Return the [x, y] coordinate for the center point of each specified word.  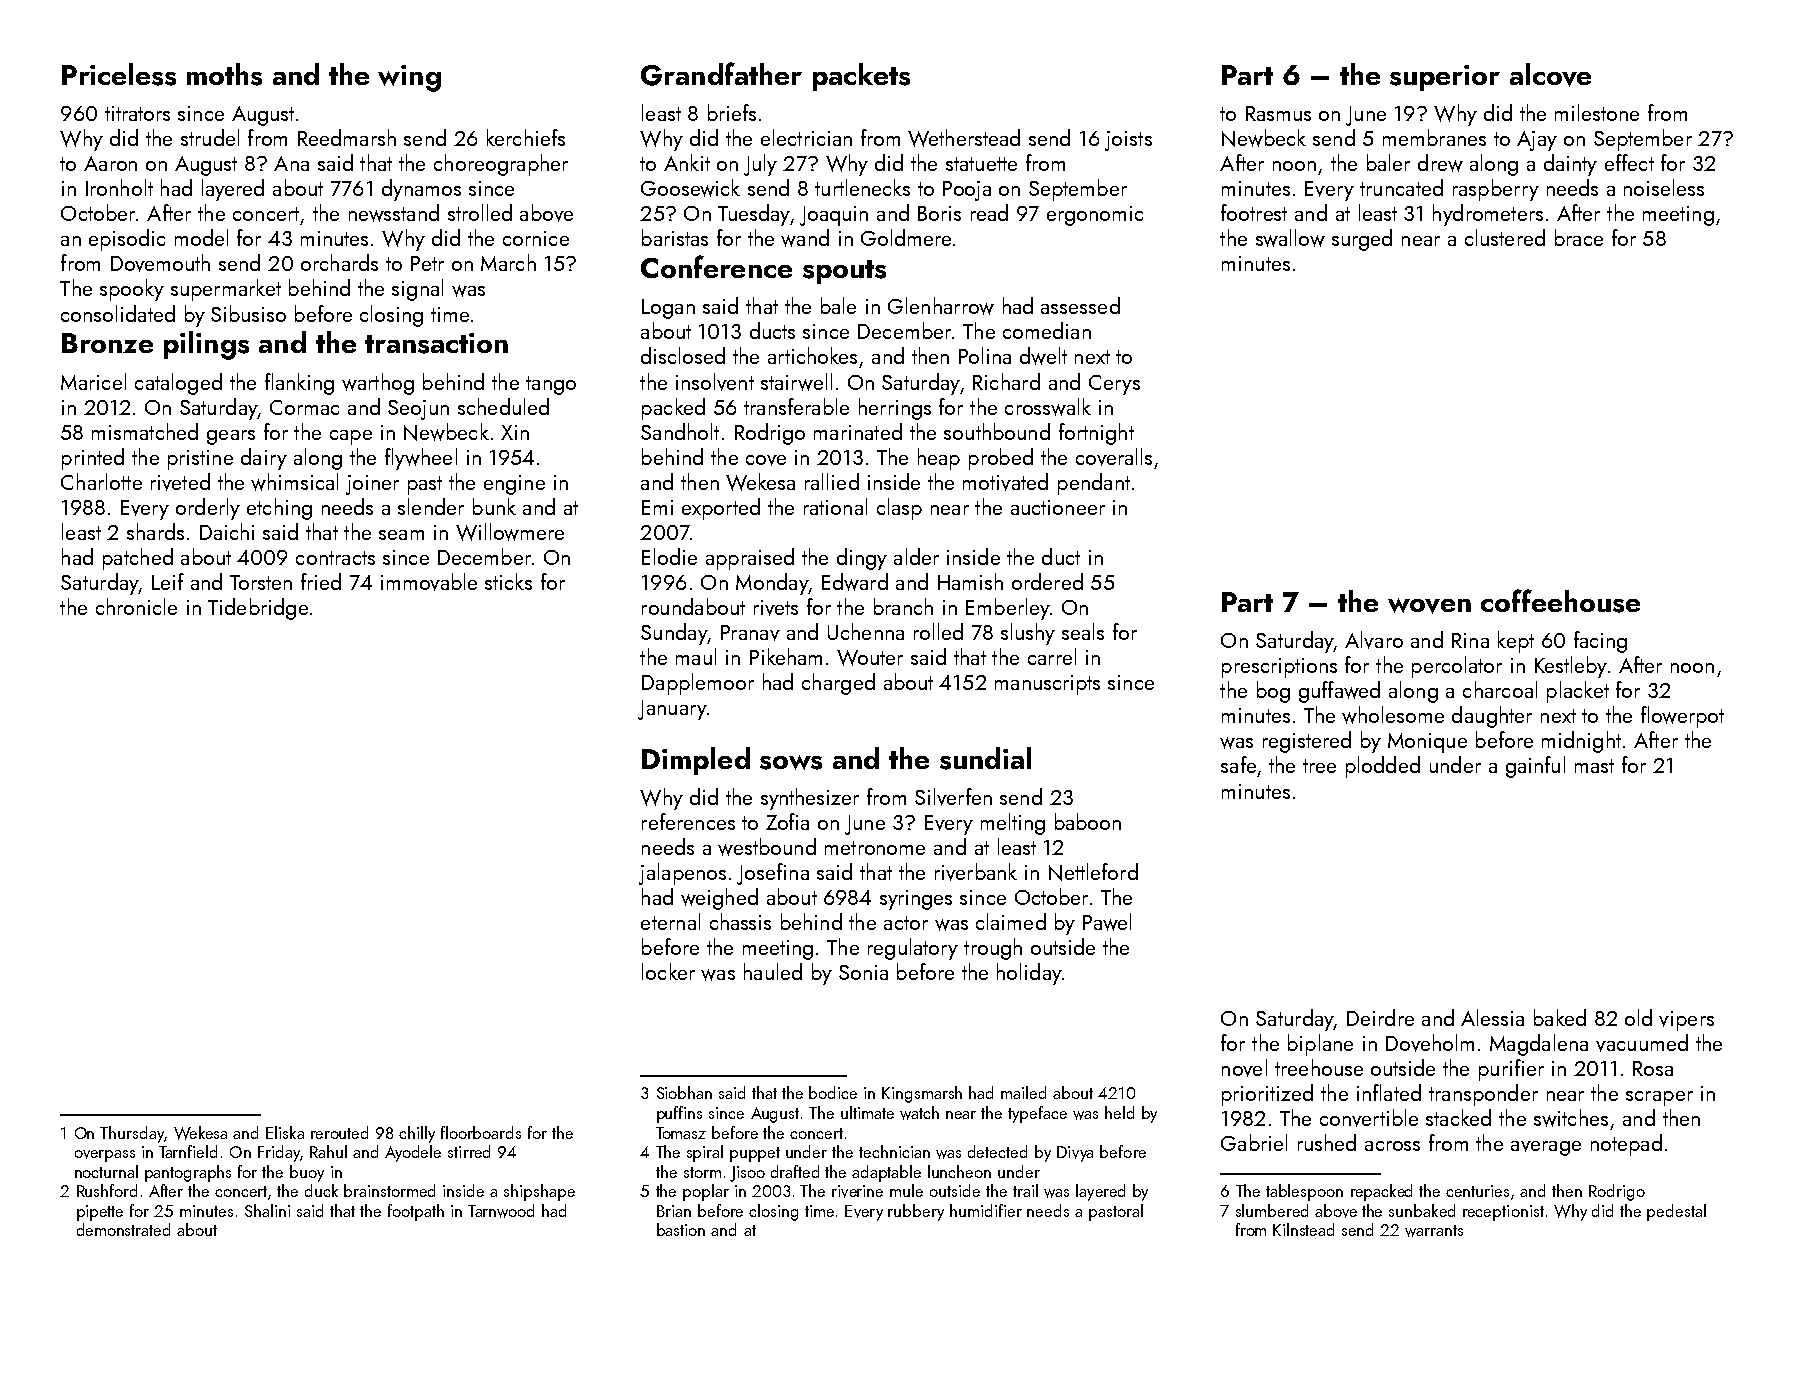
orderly [208, 509]
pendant [1094, 484]
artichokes [812, 355]
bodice [833, 1092]
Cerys [1114, 385]
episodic [127, 240]
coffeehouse [1560, 601]
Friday [279, 1153]
